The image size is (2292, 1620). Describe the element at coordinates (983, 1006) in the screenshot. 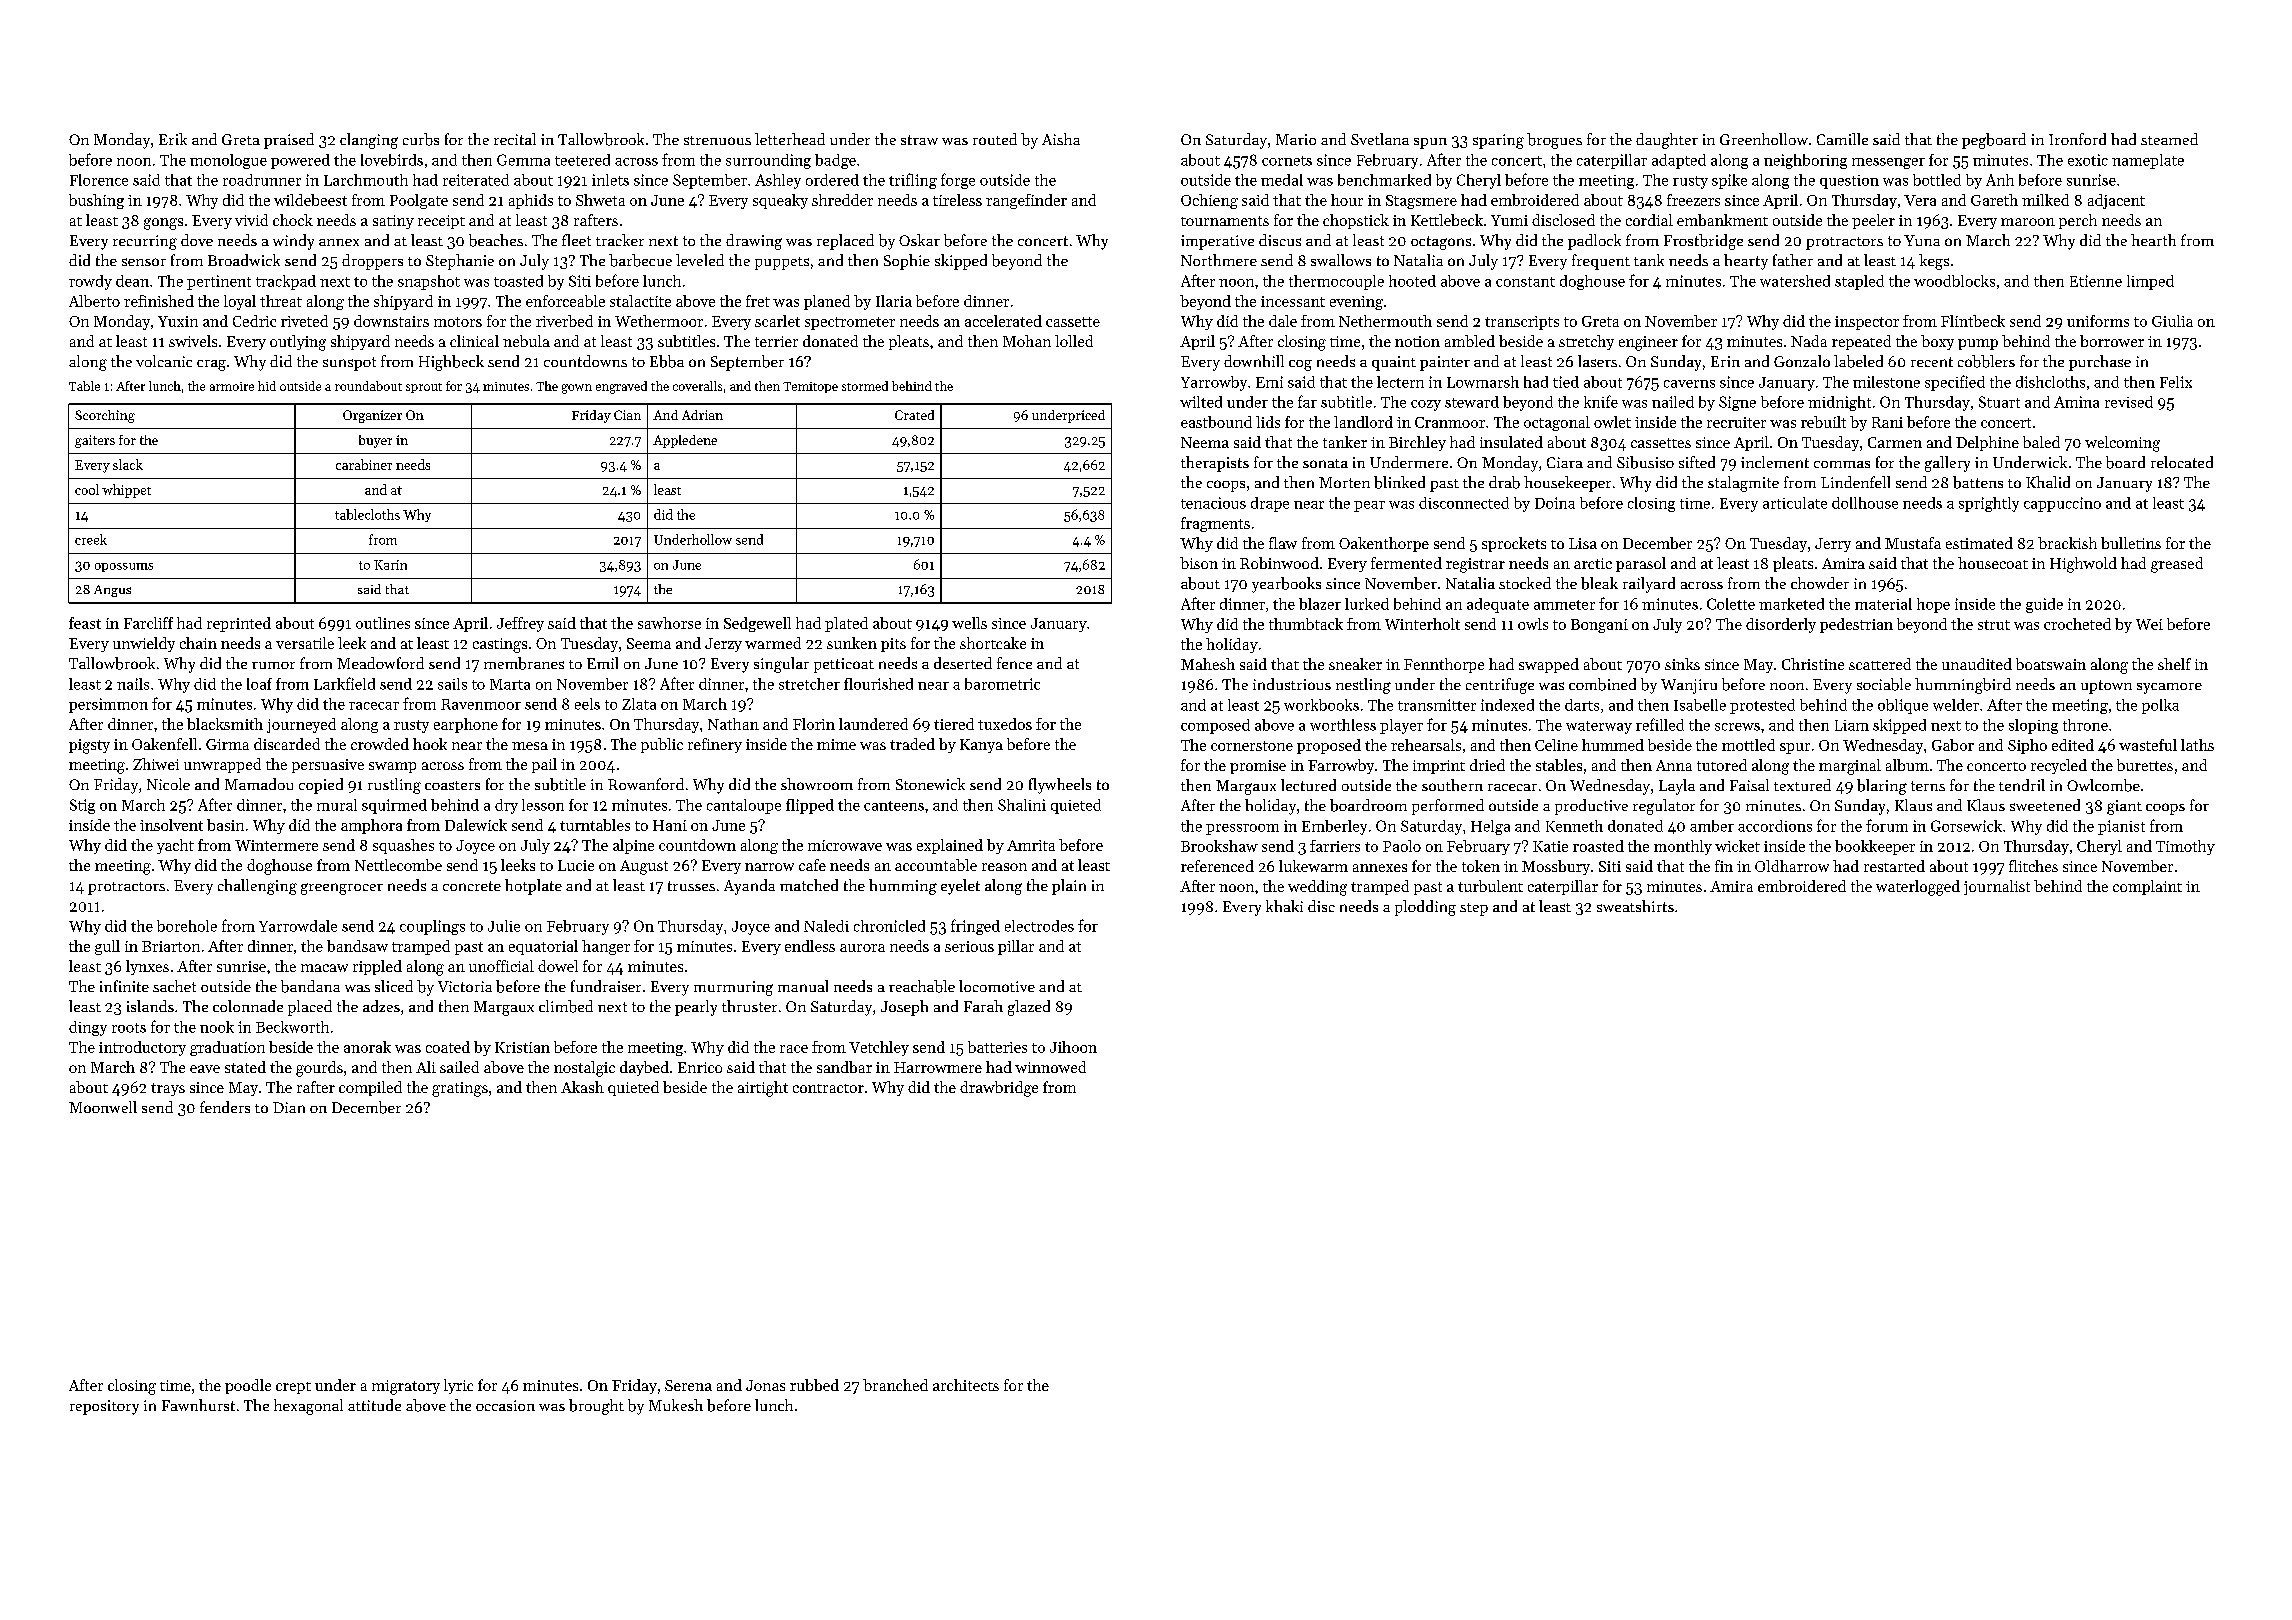

I see `Farah` at that location.
